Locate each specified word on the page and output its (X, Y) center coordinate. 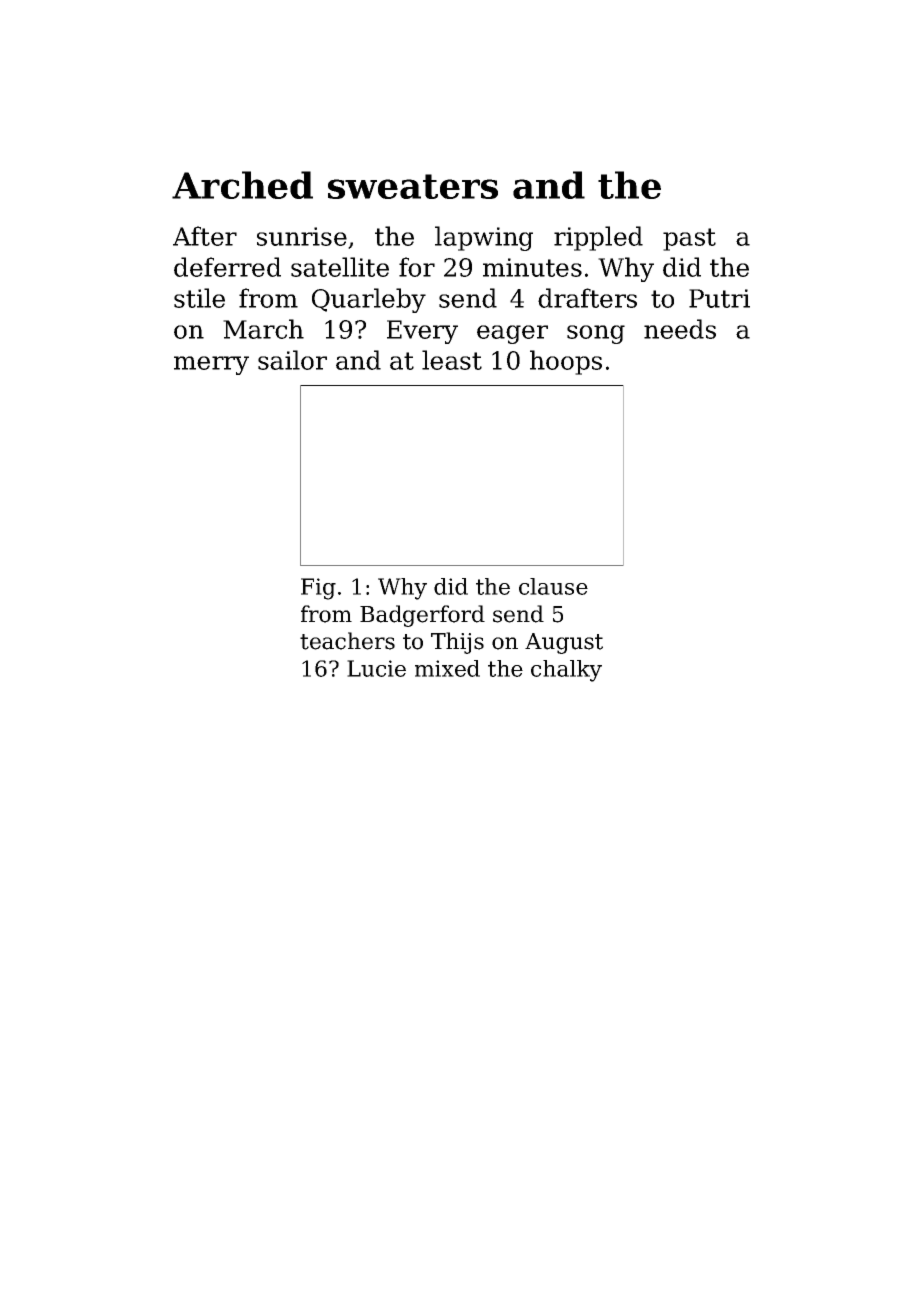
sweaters (413, 186)
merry (211, 365)
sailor (292, 360)
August (564, 643)
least (452, 360)
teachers (347, 641)
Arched (242, 185)
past (689, 239)
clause (553, 586)
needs (680, 329)
